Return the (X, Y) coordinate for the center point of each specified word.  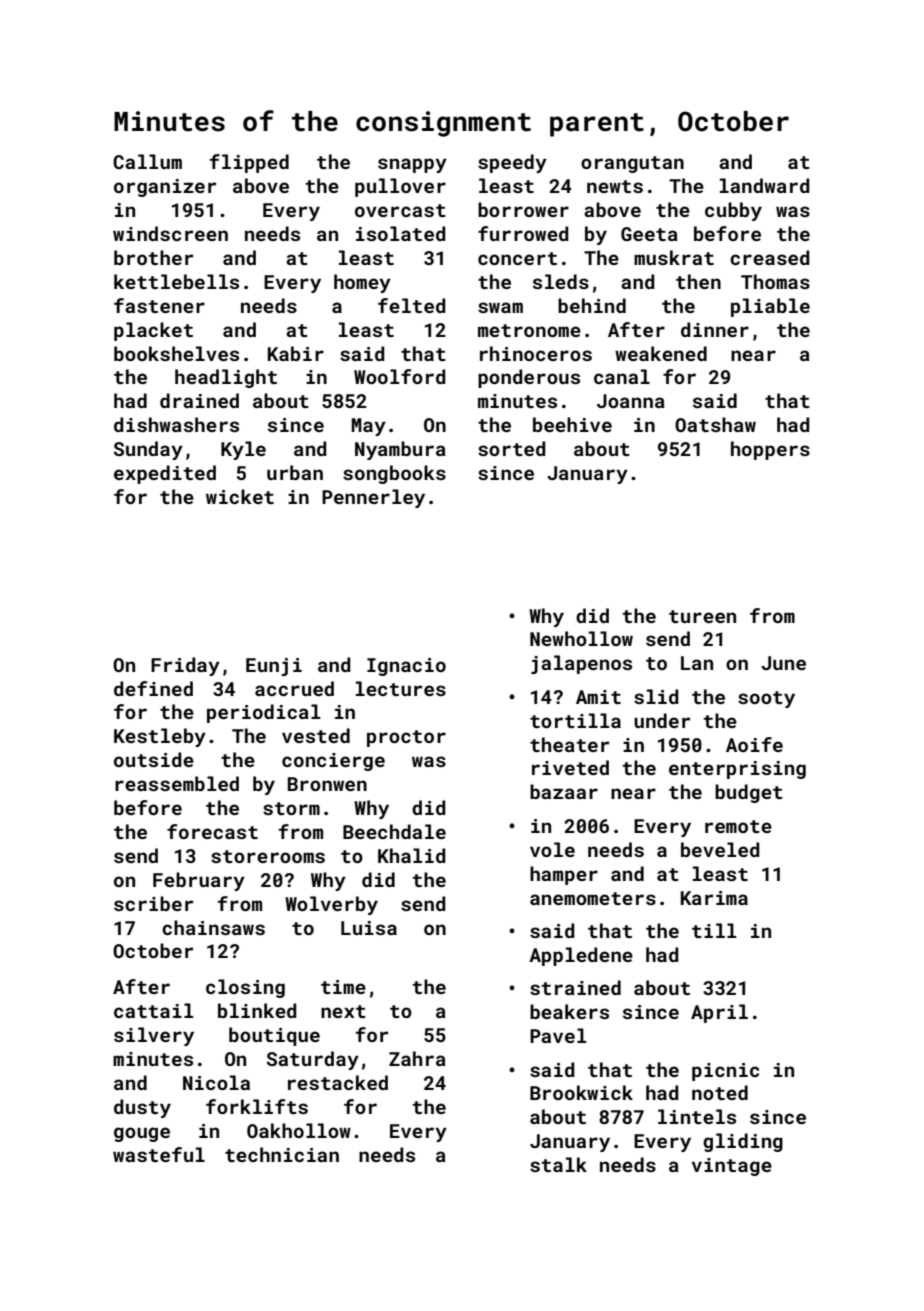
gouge (142, 1134)
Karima (714, 898)
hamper (564, 875)
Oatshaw (715, 424)
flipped (249, 163)
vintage (732, 1167)
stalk (558, 1164)
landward (765, 185)
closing (245, 988)
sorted (512, 448)
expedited (165, 474)
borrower (523, 209)
